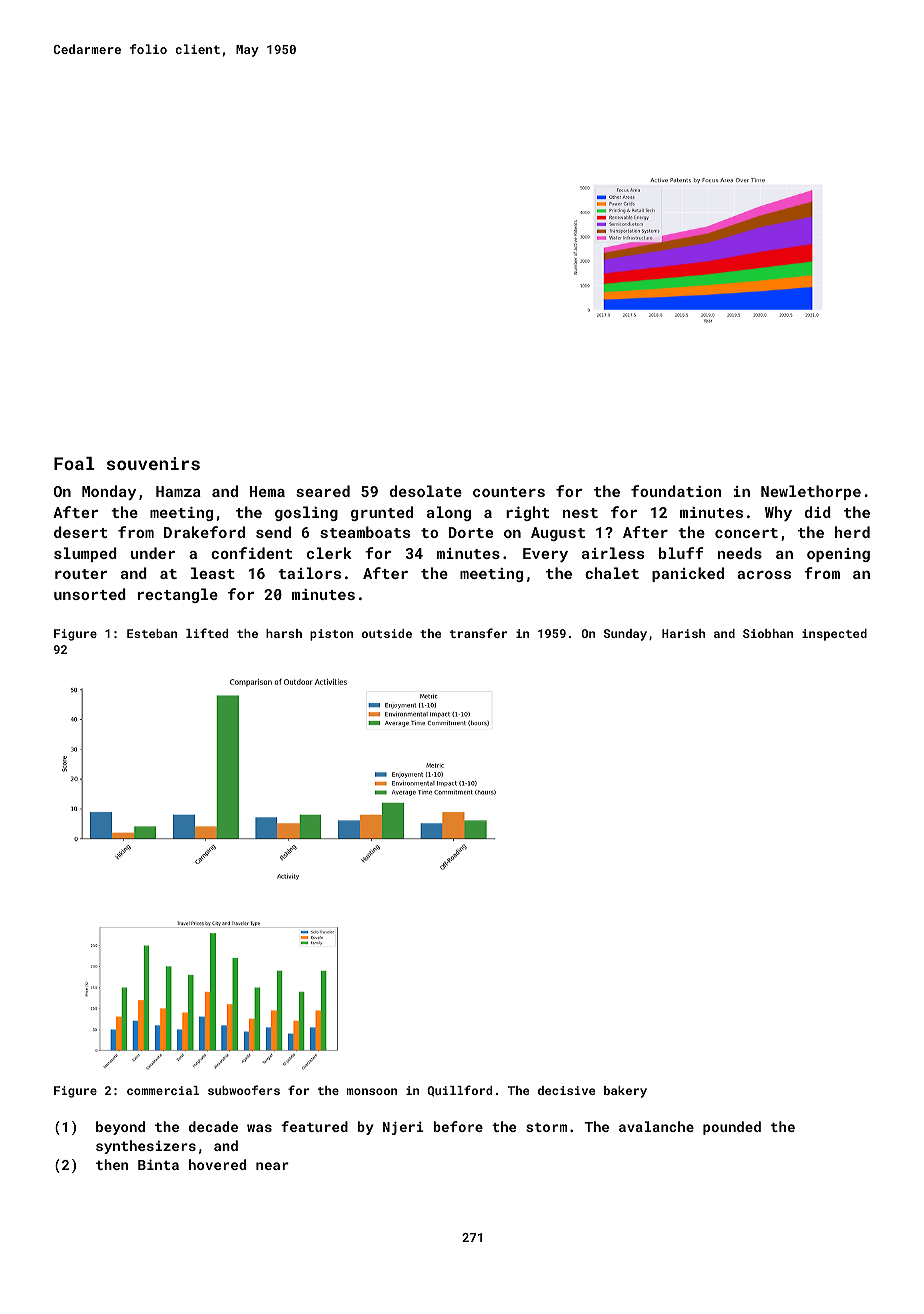 This screenshot has width=924, height=1314. Describe the element at coordinates (676, 491) in the screenshot. I see `foundation` at that location.
